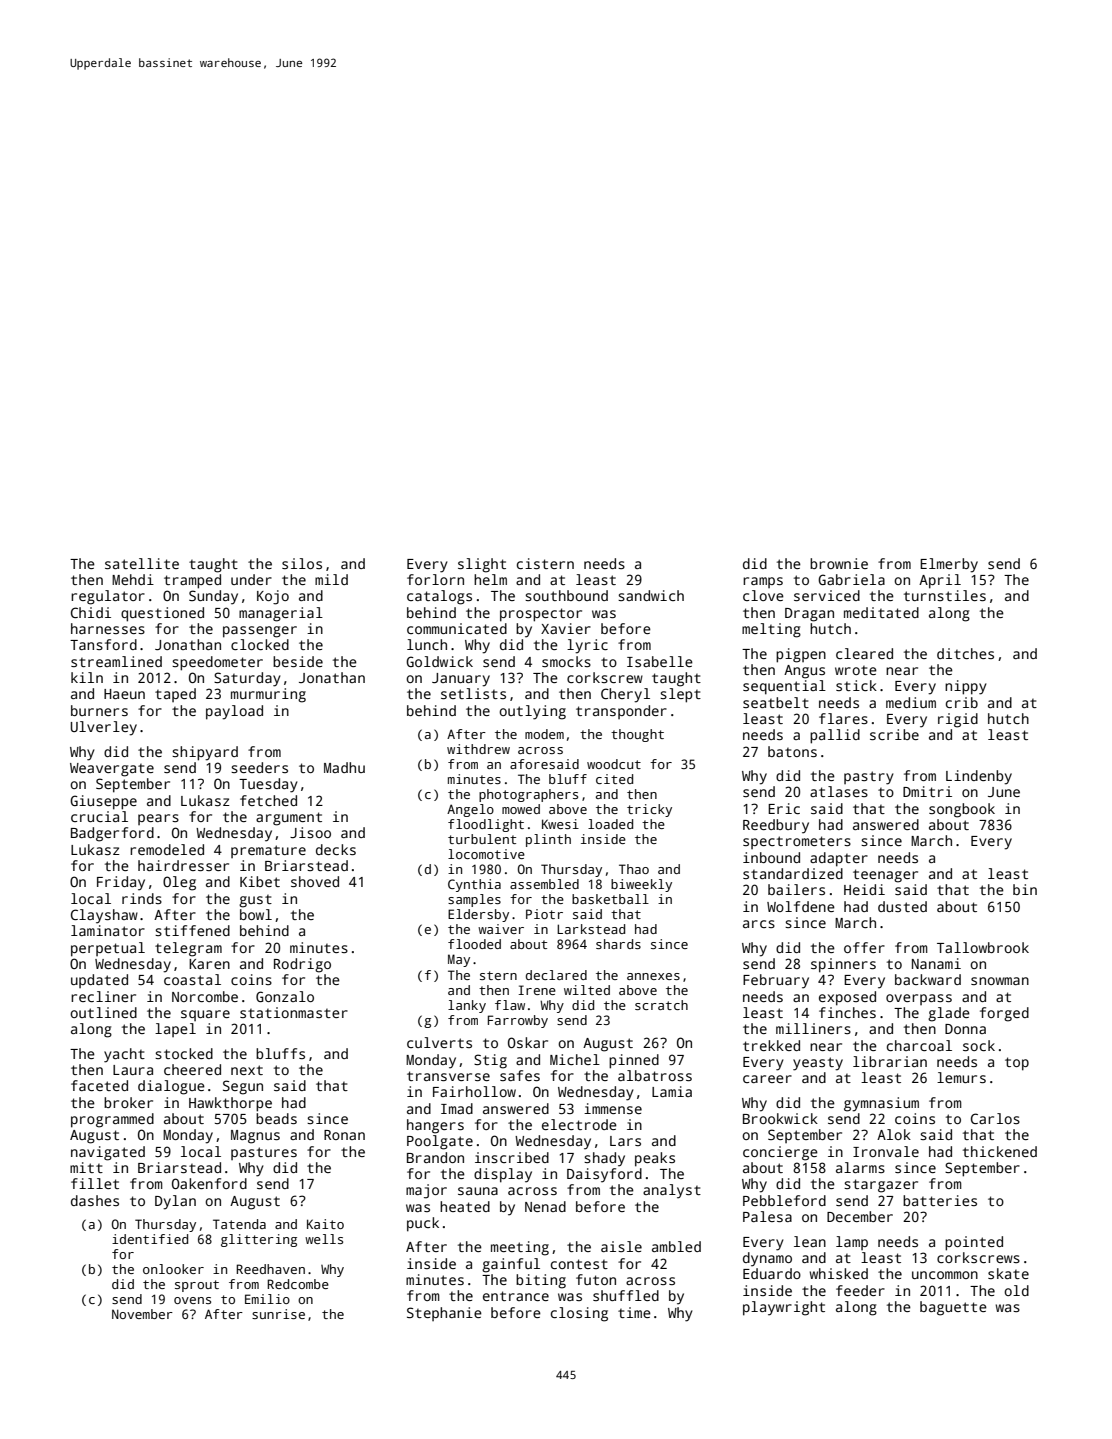 The width and height of the screenshot is (1112, 1439). Describe the element at coordinates (255, 1137) in the screenshot. I see `Magnus` at that location.
